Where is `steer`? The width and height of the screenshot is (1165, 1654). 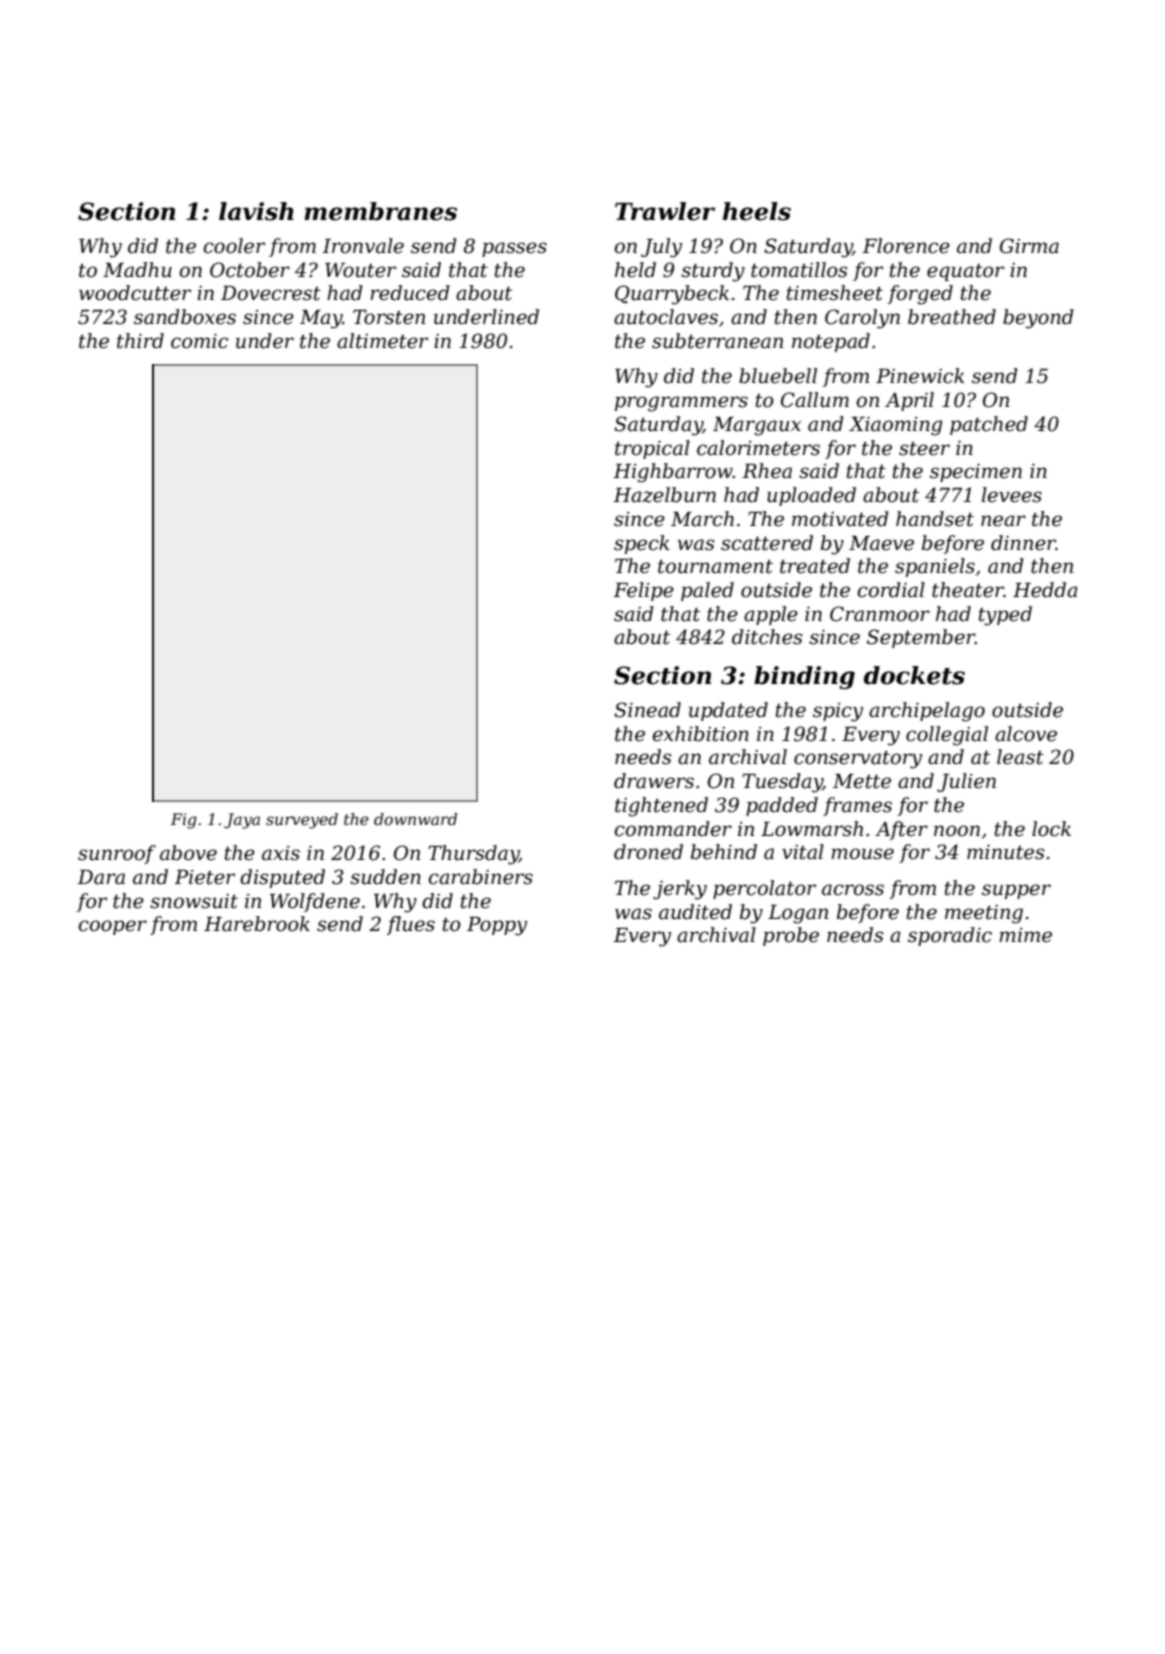 steer is located at coordinates (924, 449).
